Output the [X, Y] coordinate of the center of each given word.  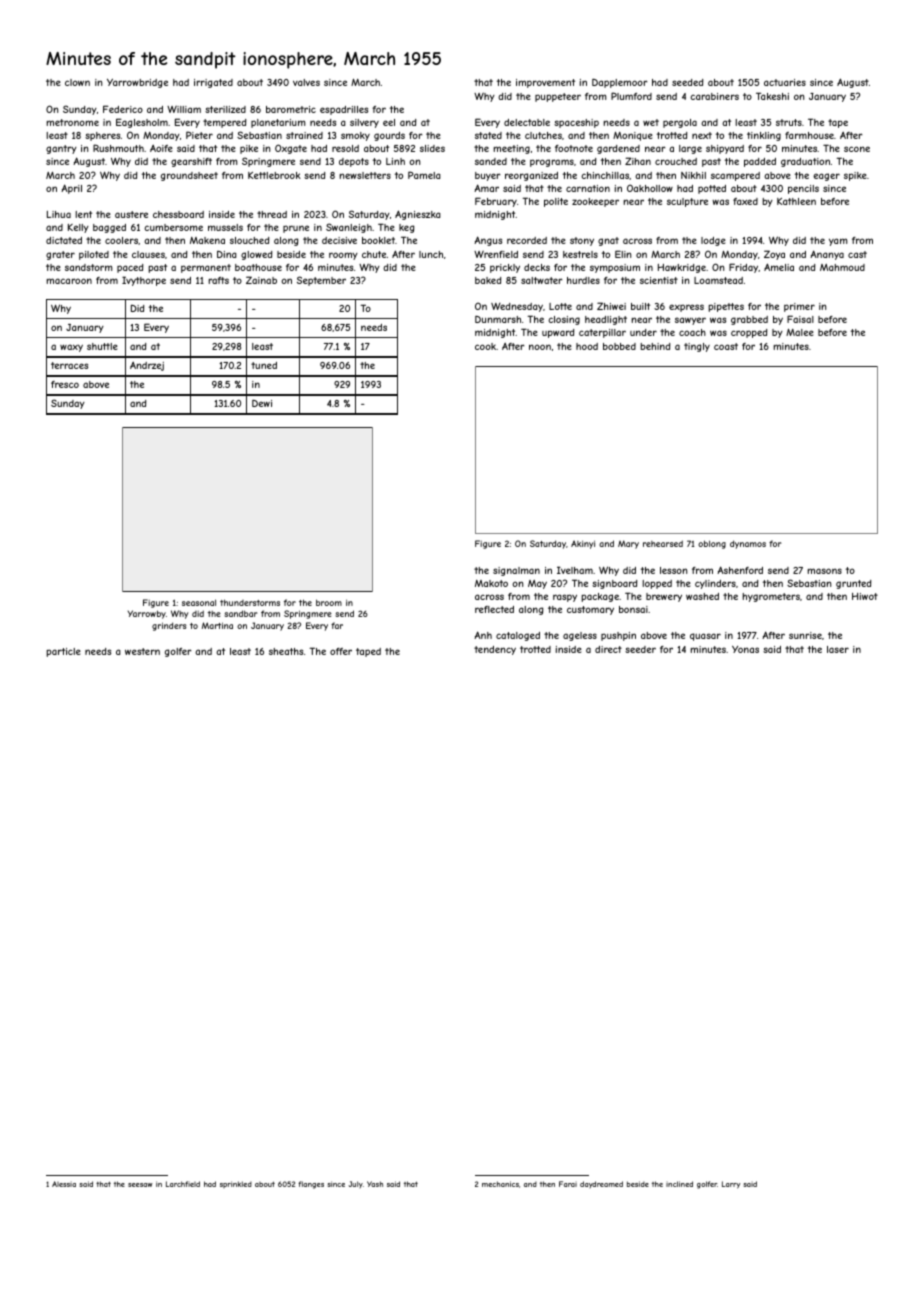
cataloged [518, 636]
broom [329, 602]
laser [838, 649]
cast [857, 254]
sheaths [286, 651]
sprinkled [236, 1184]
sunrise [805, 635]
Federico [123, 109]
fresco [65, 384]
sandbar [241, 613]
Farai [568, 1184]
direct [608, 649]
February [496, 202]
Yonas [745, 649]
